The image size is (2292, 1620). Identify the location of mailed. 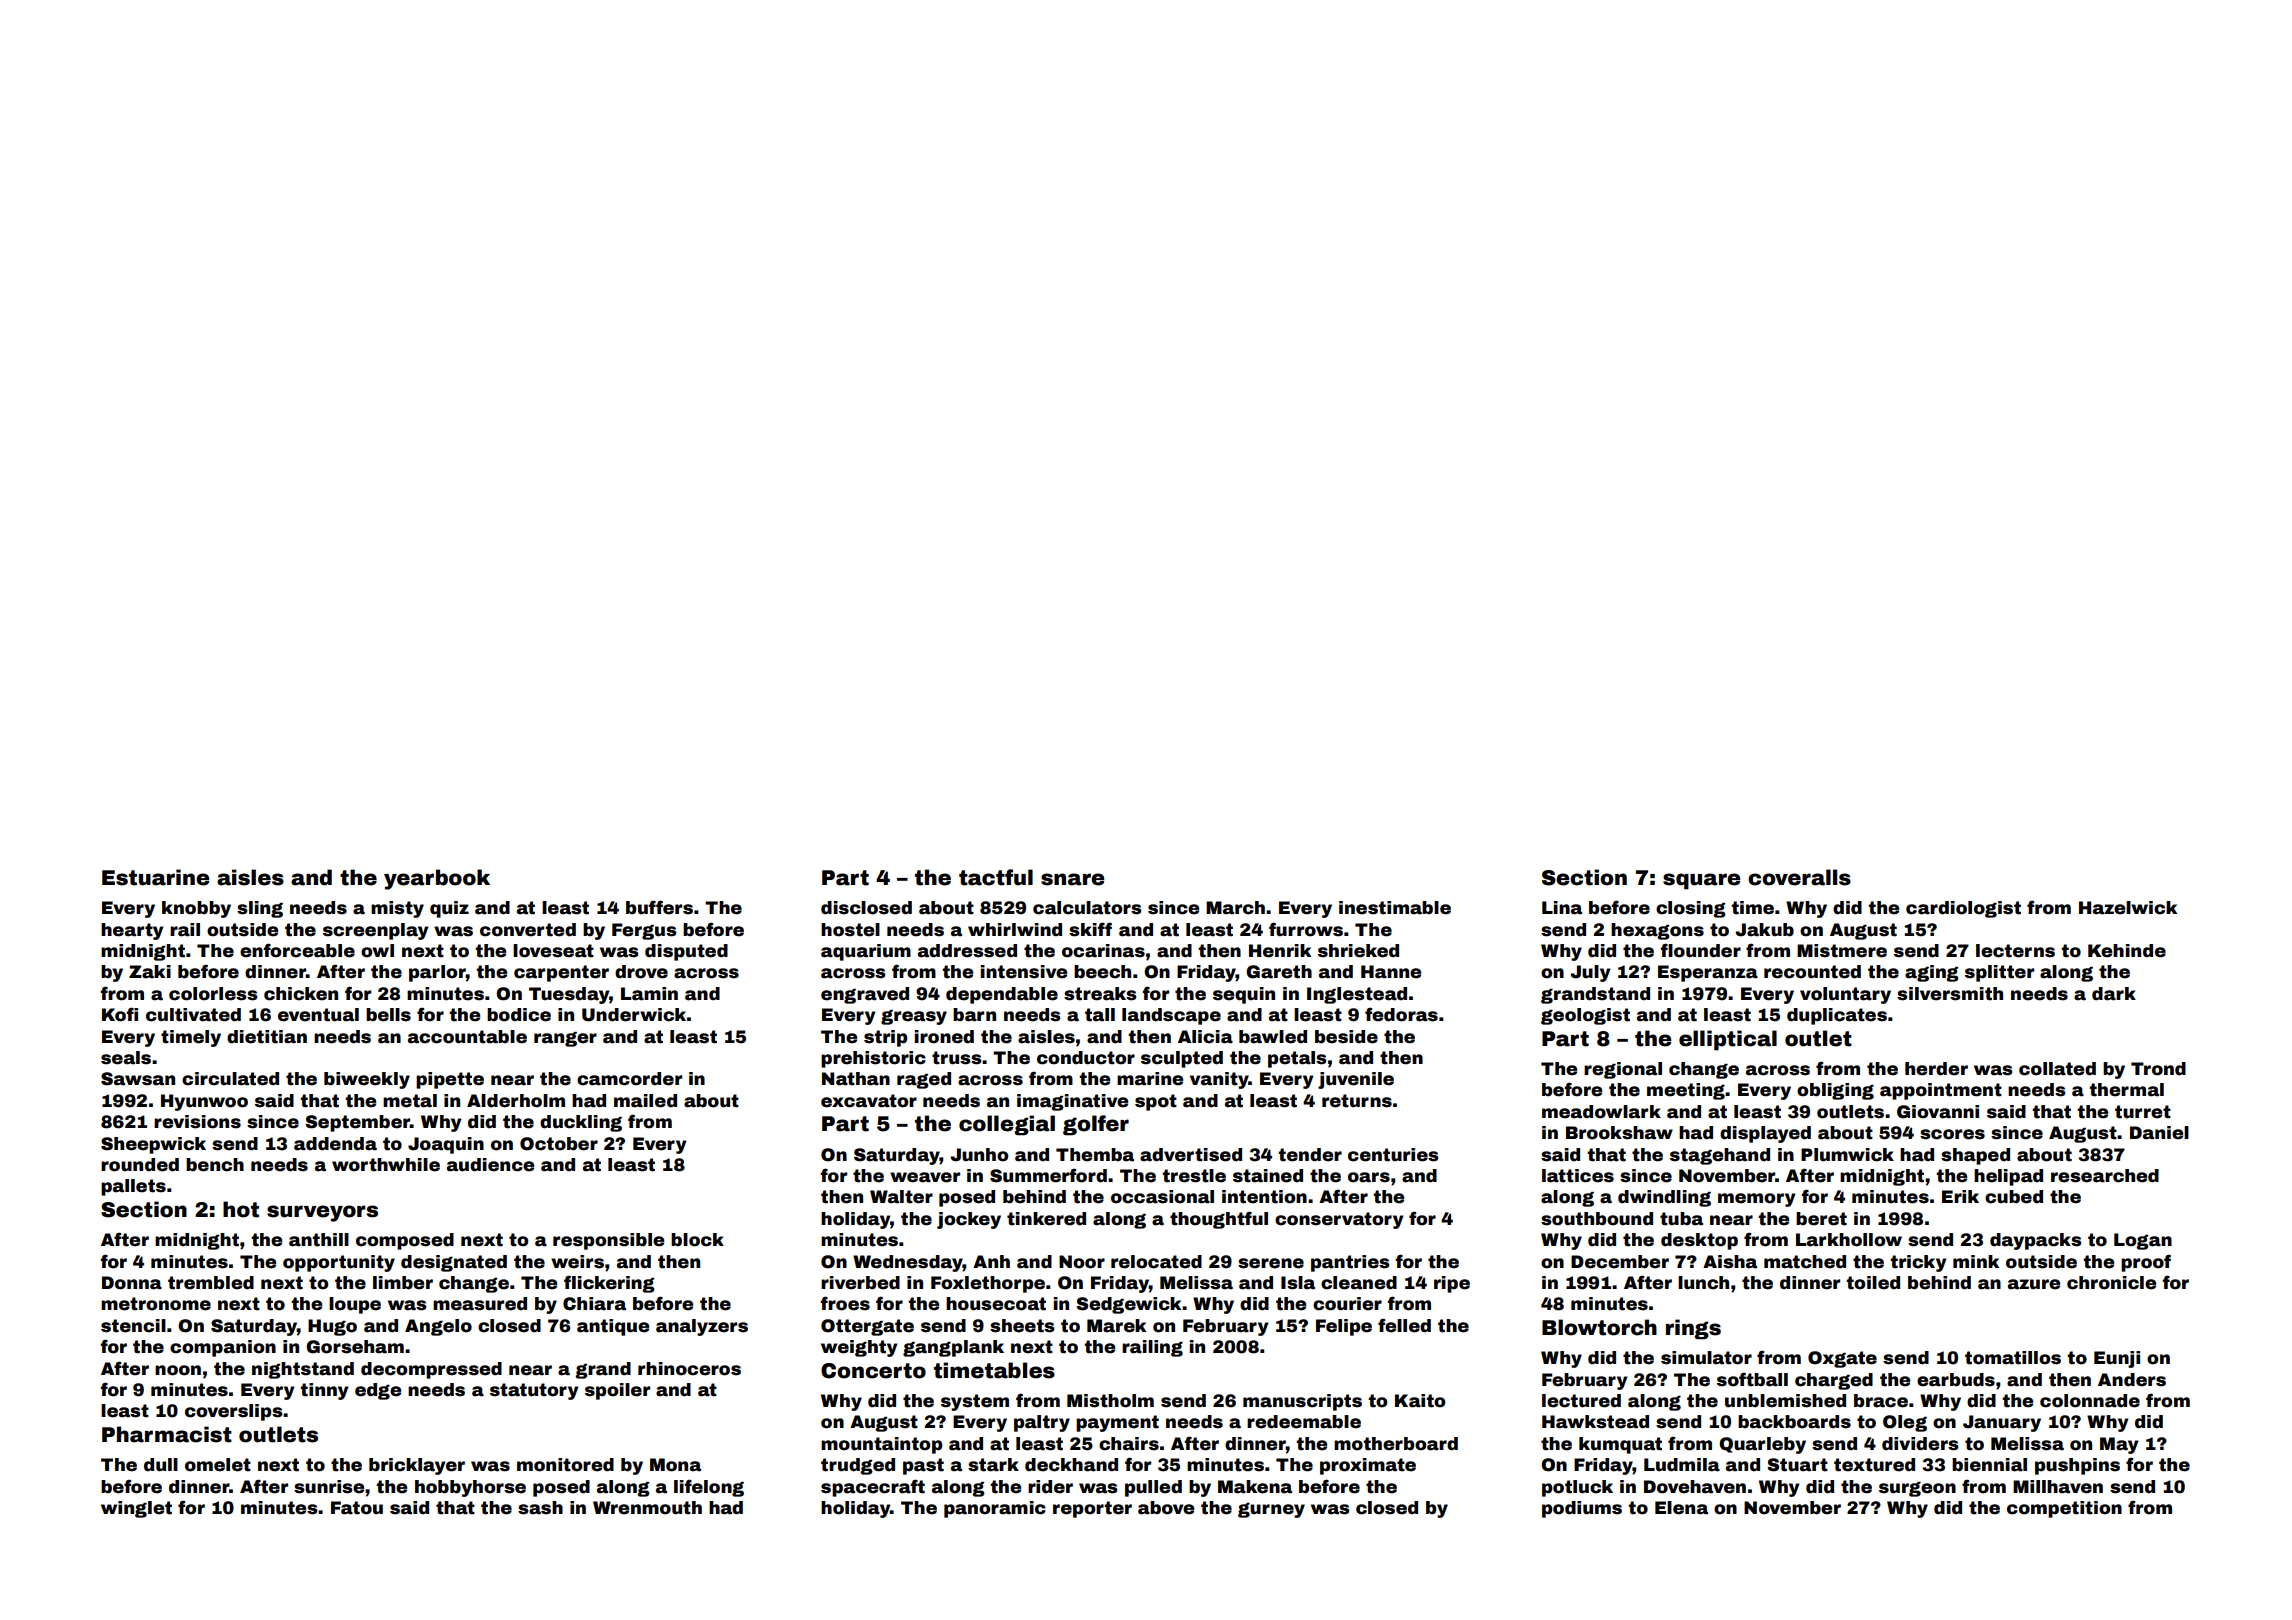
(645, 1101).
